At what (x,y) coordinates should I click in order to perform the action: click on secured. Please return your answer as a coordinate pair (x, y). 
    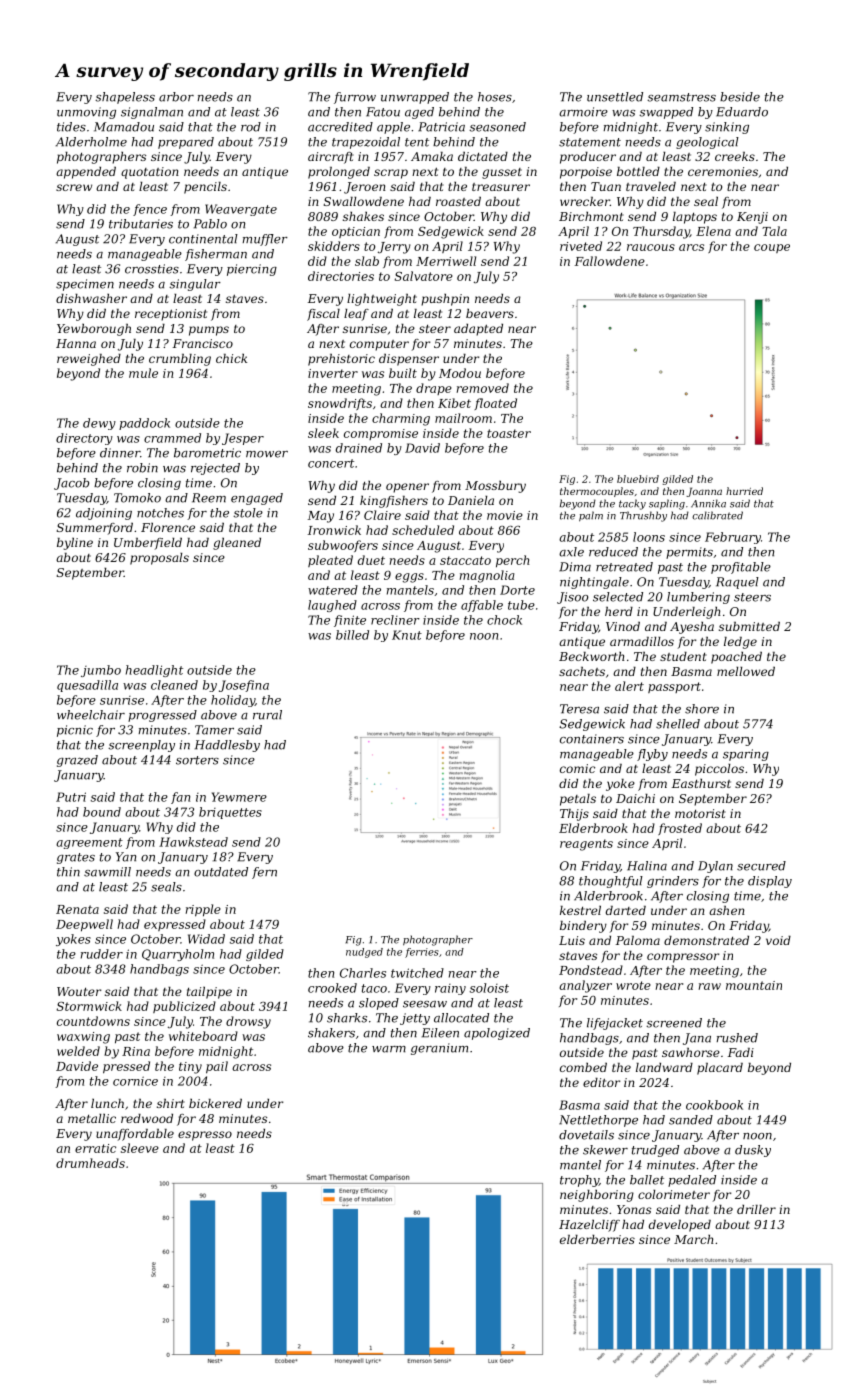
    Looking at the image, I should click on (761, 866).
